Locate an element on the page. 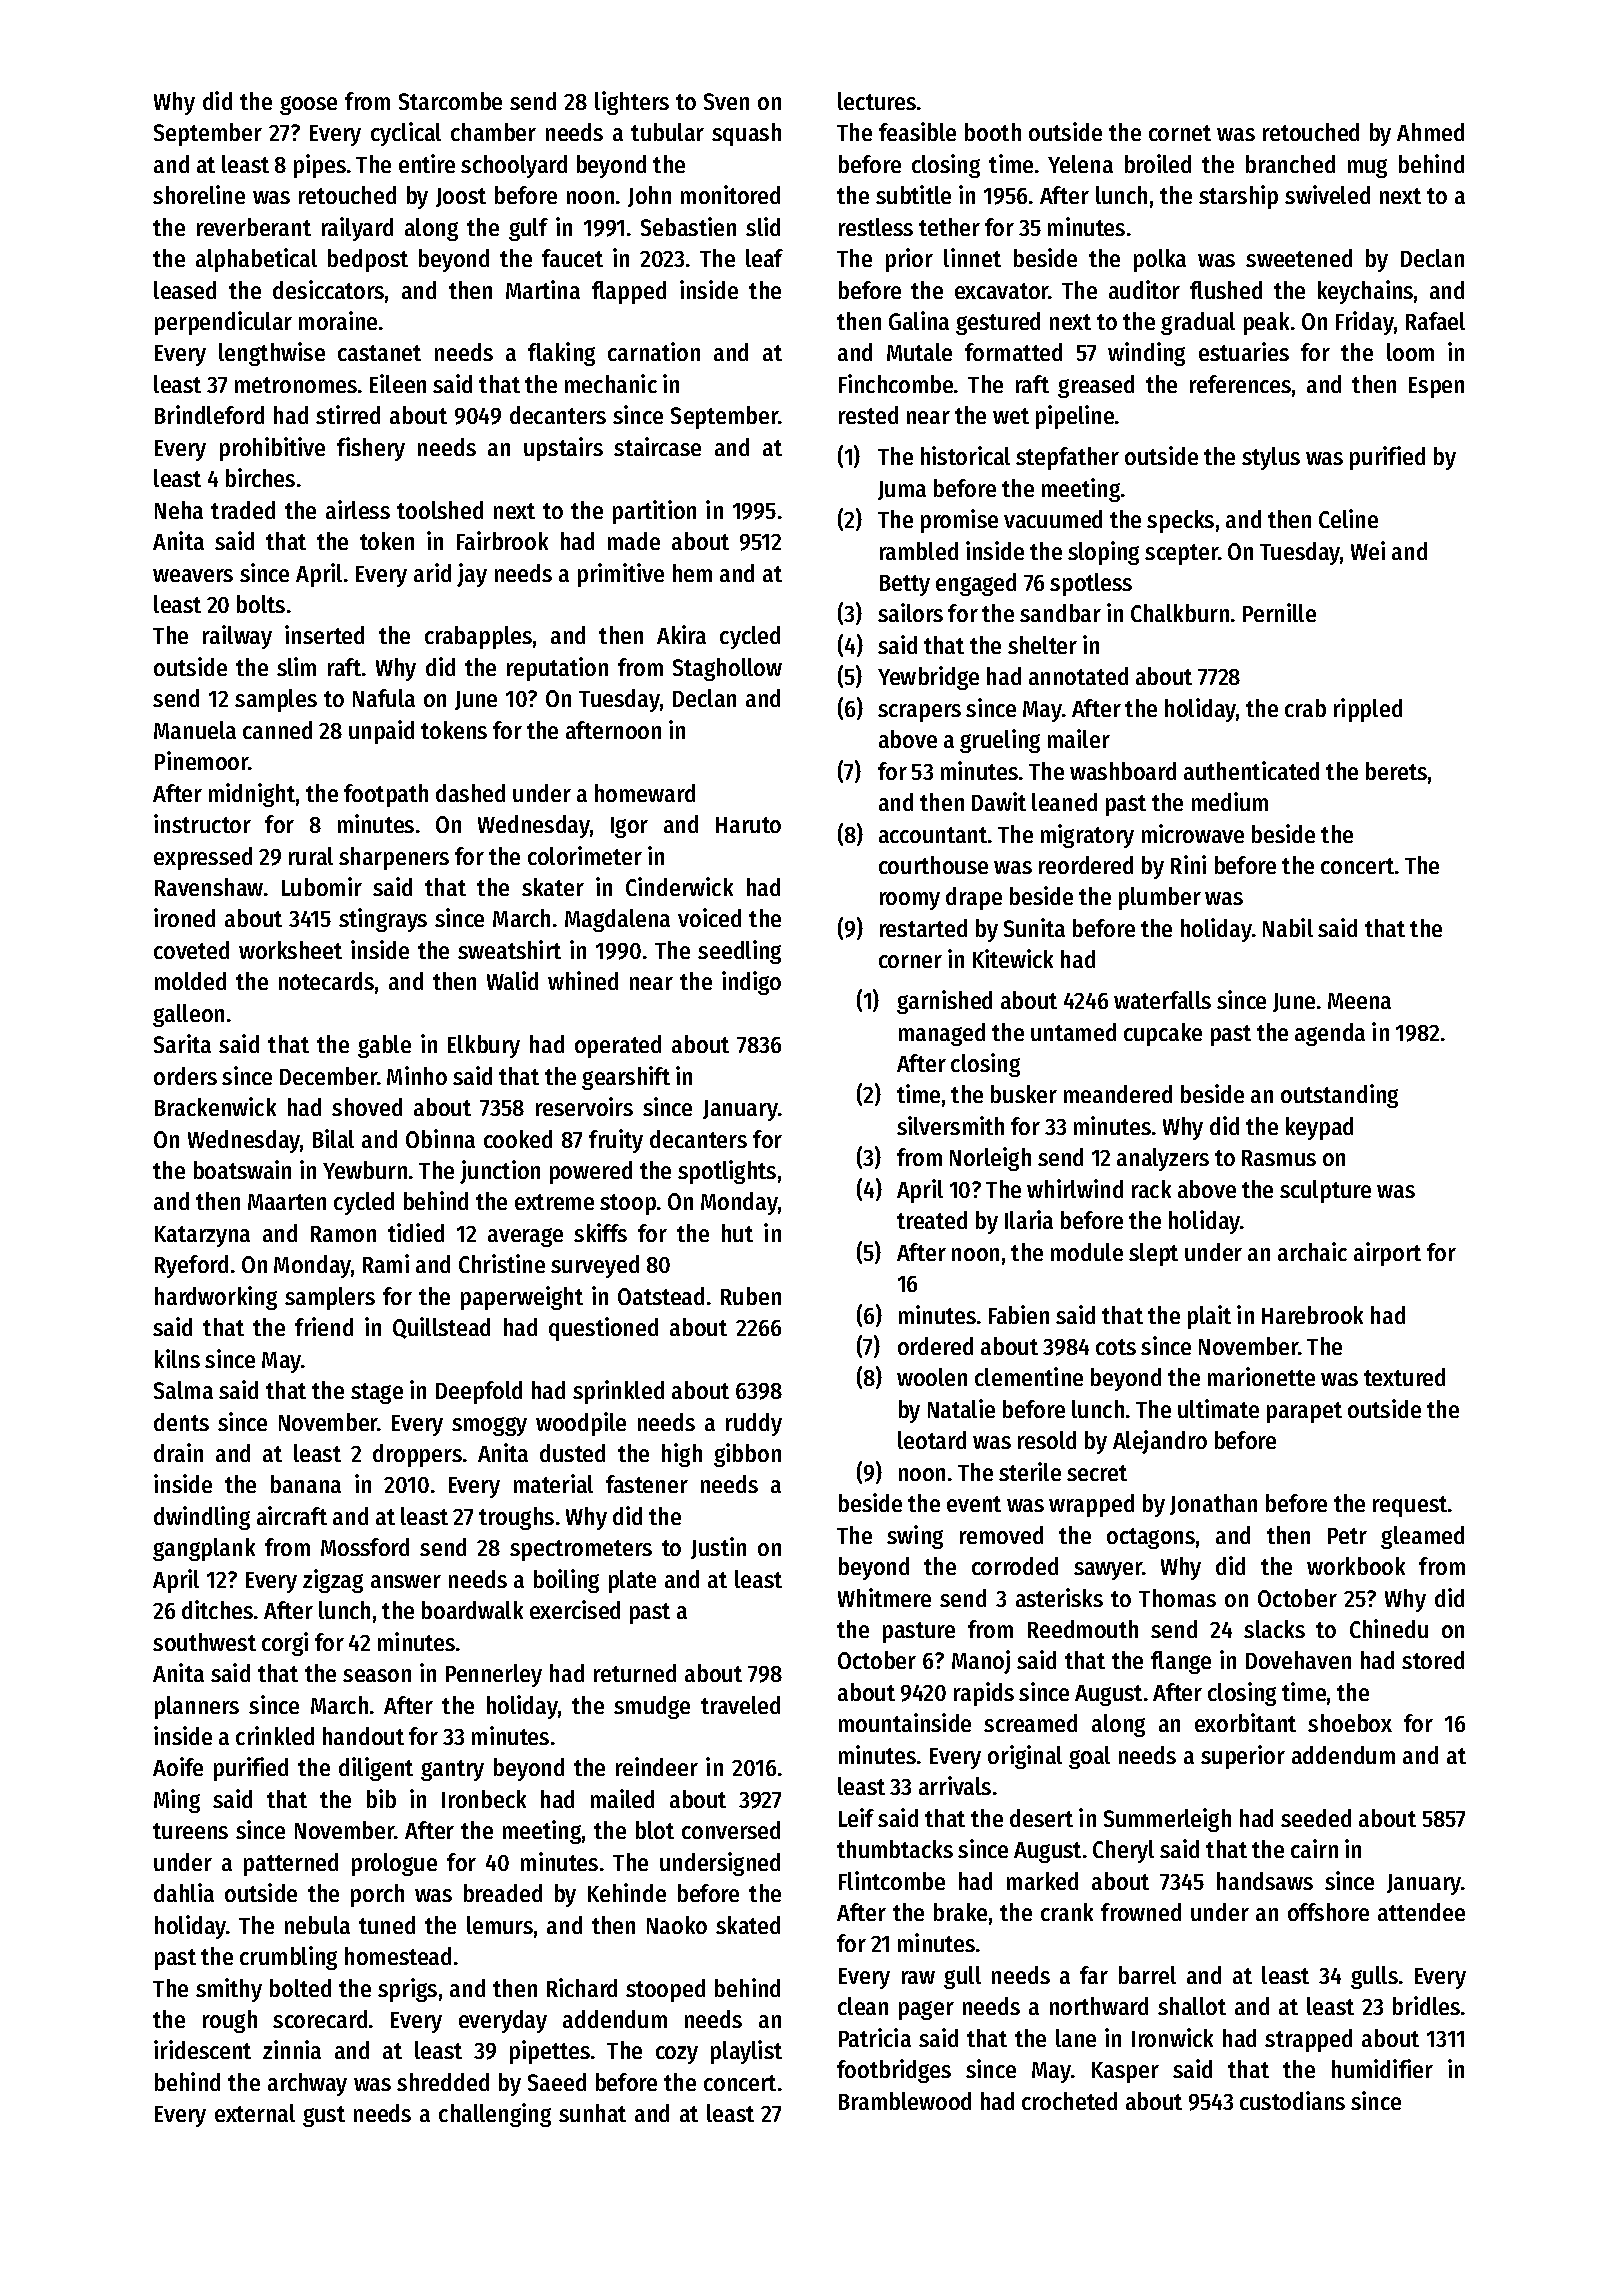 This document has width=1620, height=2292. Bramblewood is located at coordinates (905, 2101).
